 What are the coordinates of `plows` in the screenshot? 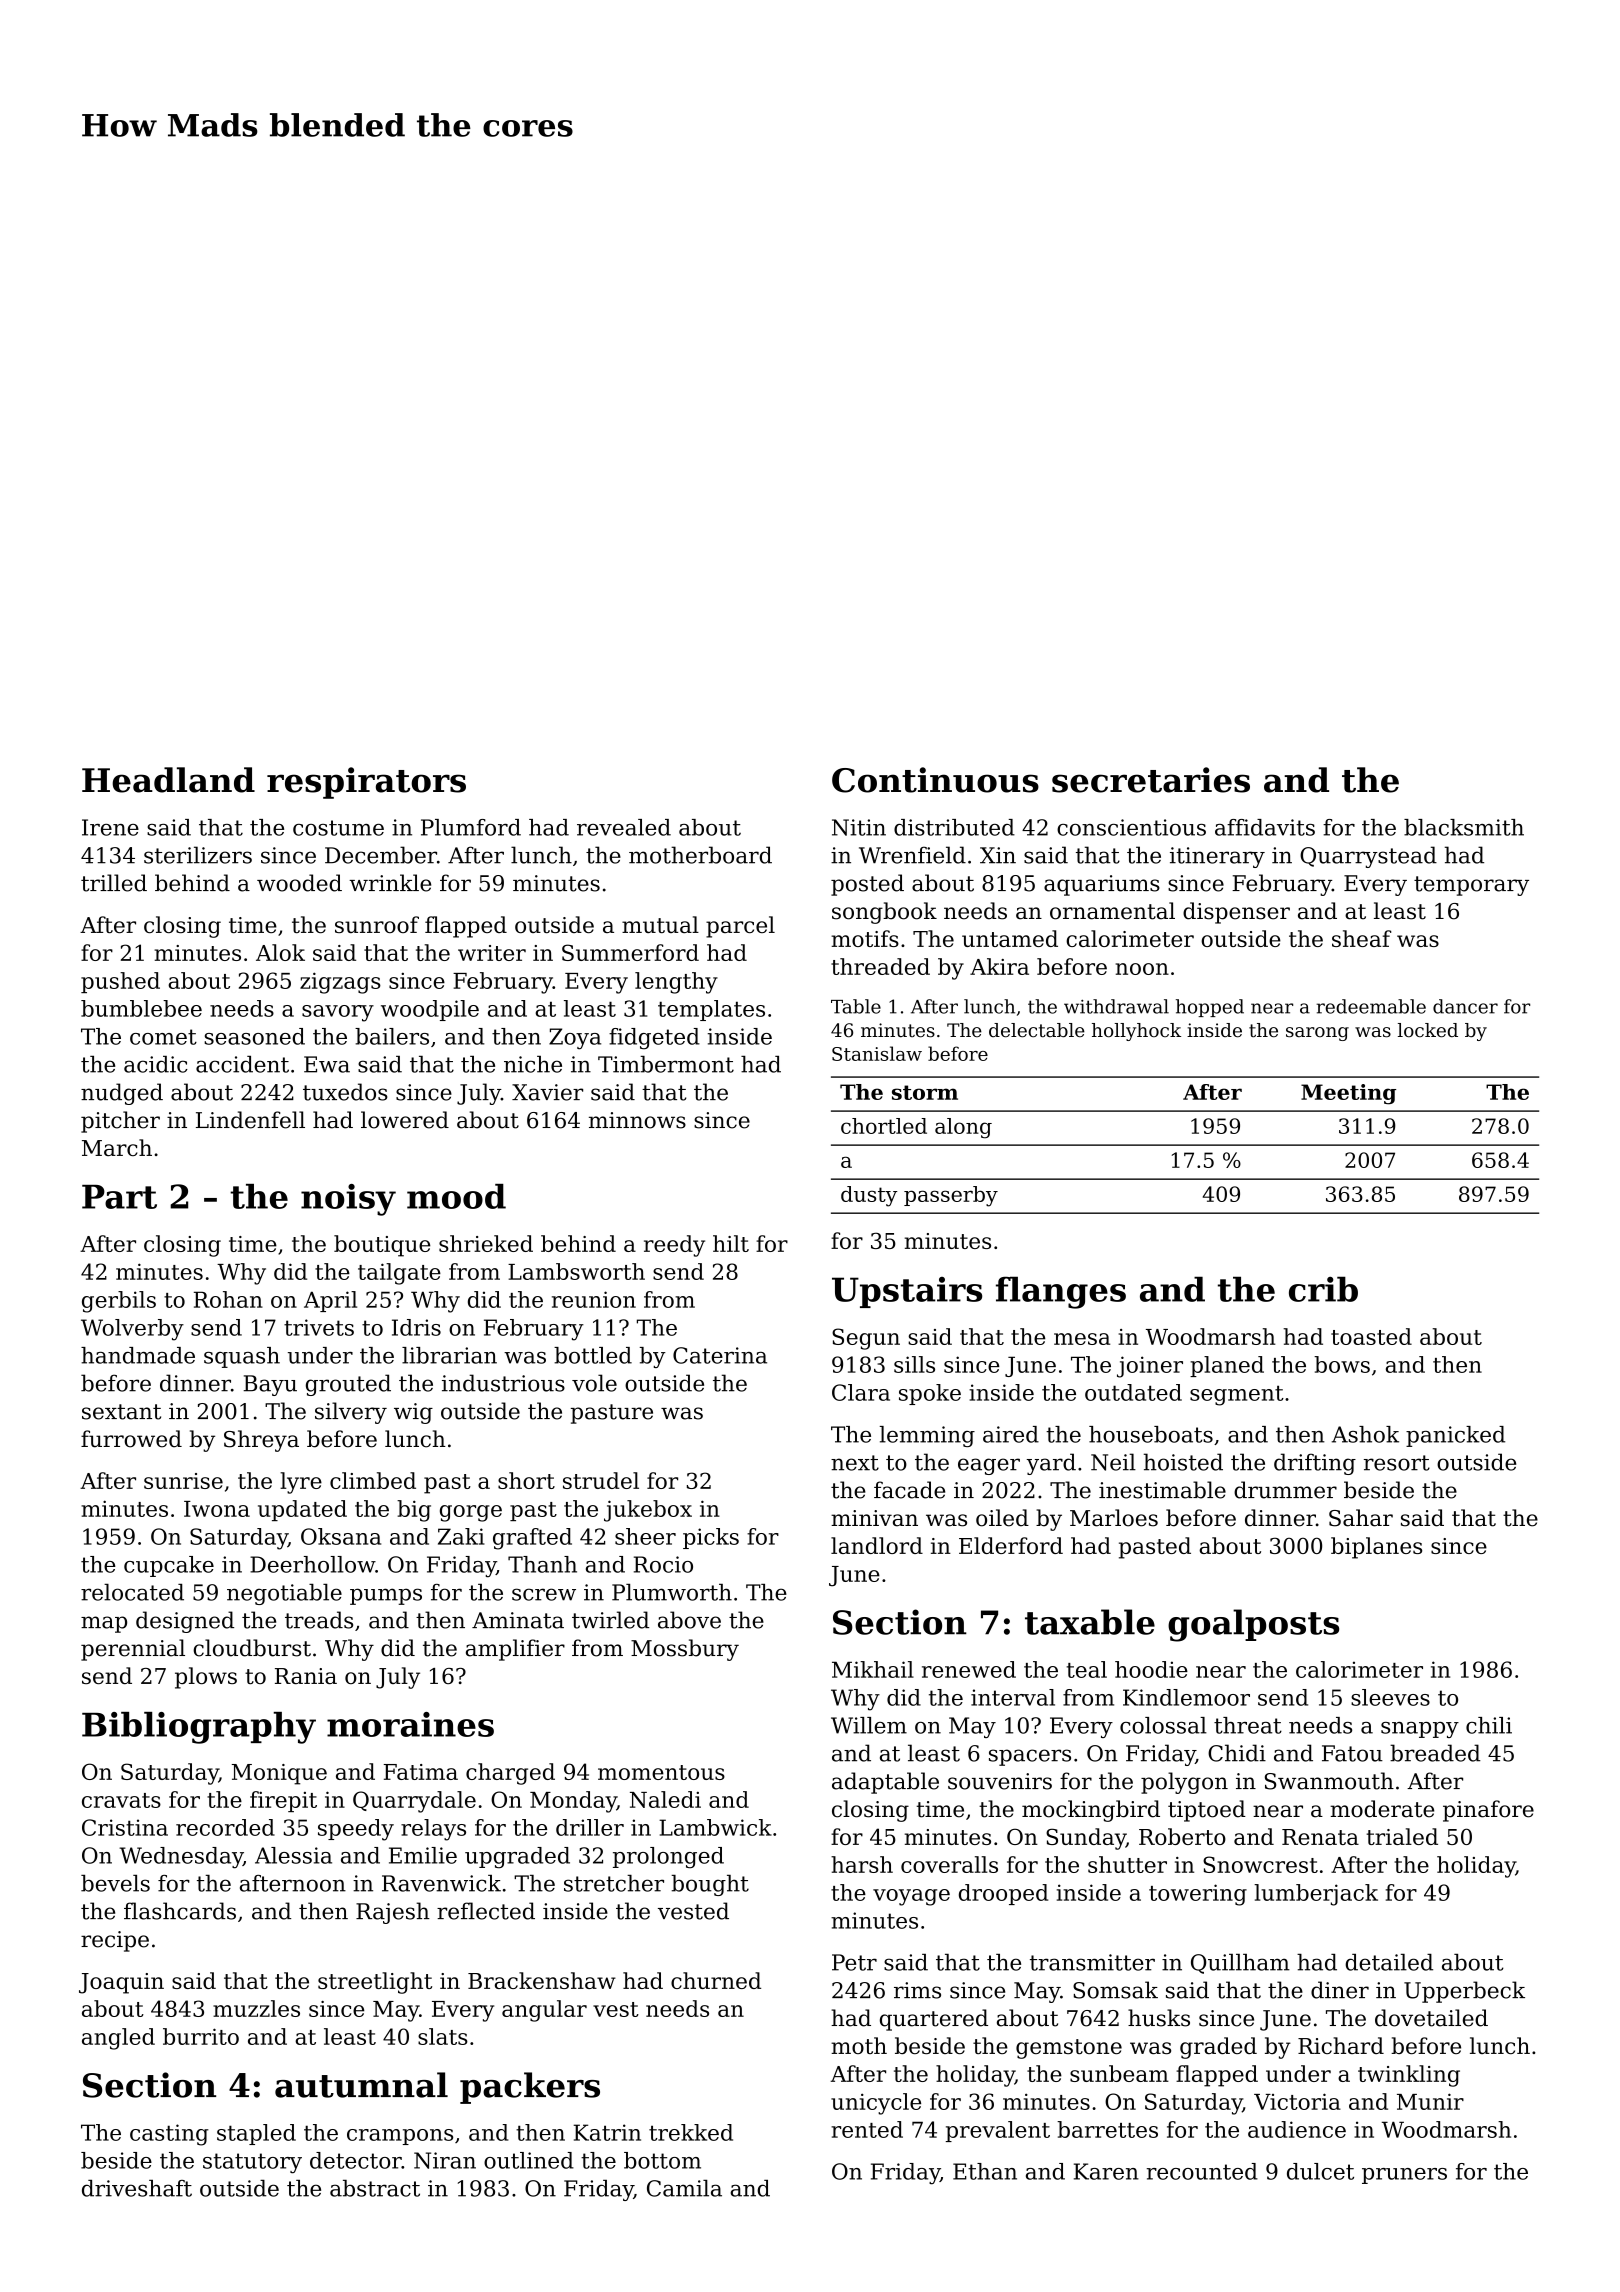 It's located at (206, 1678).
